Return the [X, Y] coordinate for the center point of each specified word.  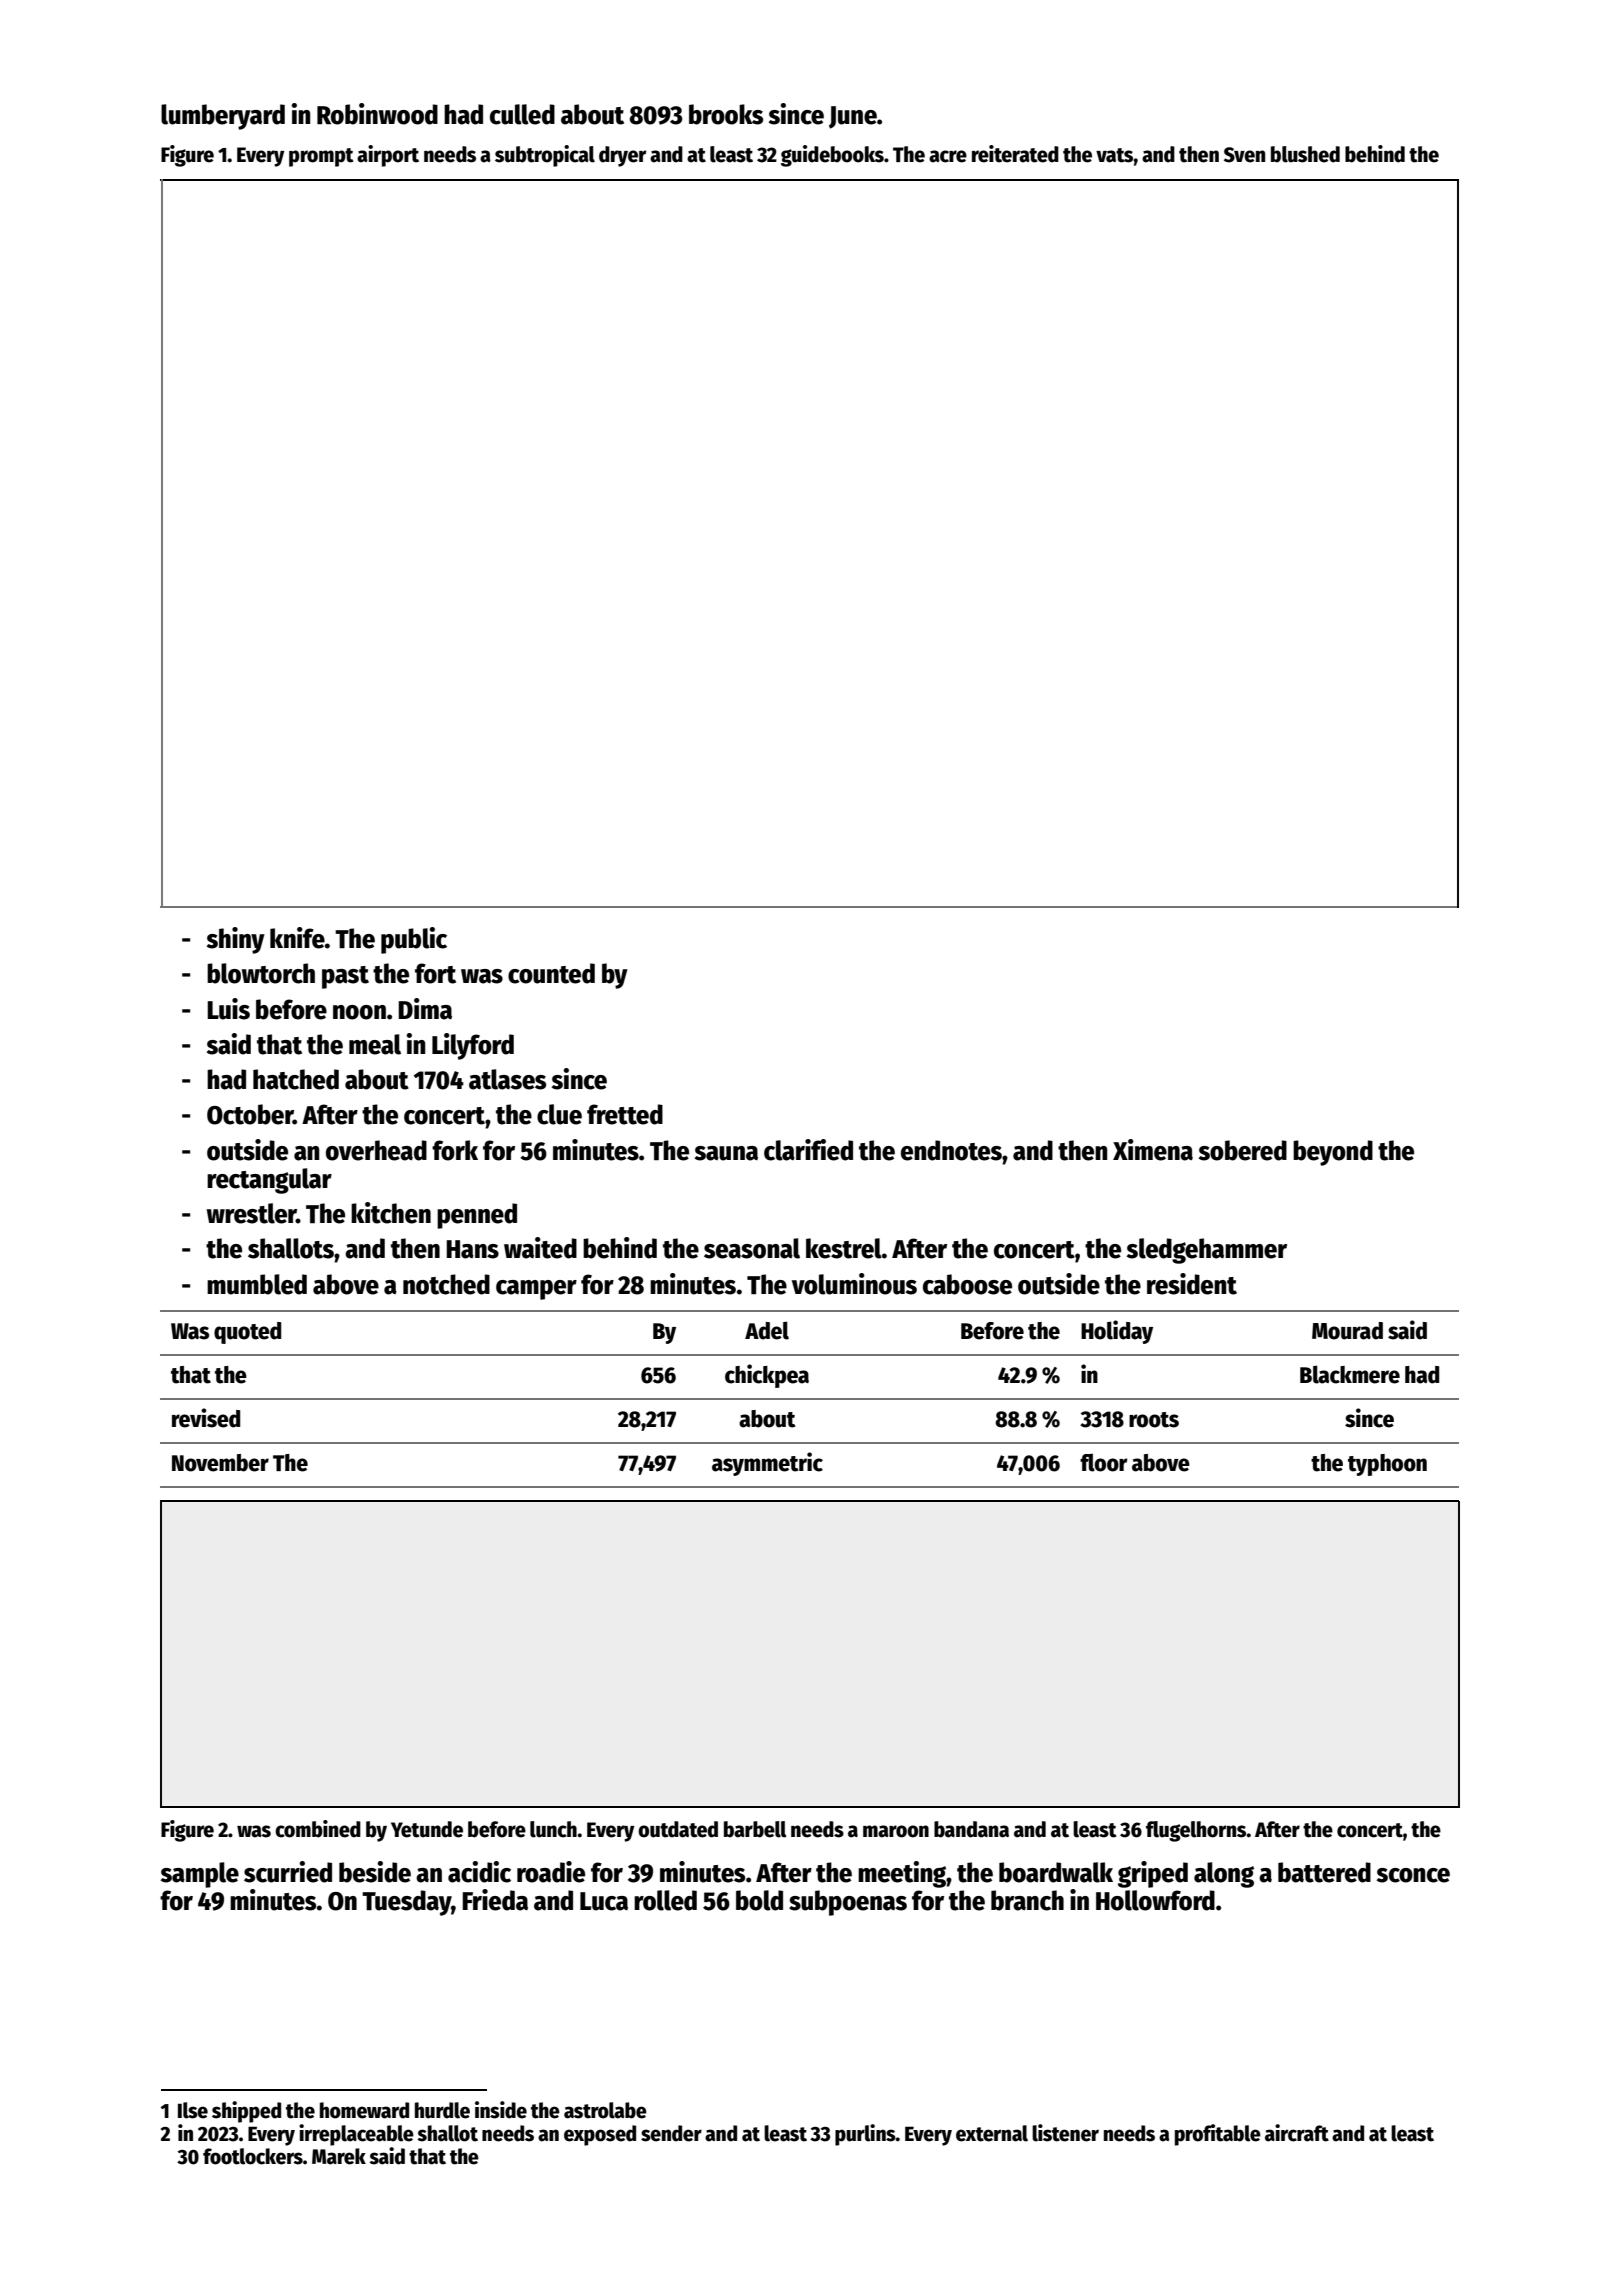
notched [446, 1284]
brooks [726, 114]
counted [551, 973]
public [414, 940]
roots [1154, 1420]
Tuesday [407, 1903]
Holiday [1117, 1332]
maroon [896, 1831]
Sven [1244, 155]
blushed [1305, 154]
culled [522, 114]
